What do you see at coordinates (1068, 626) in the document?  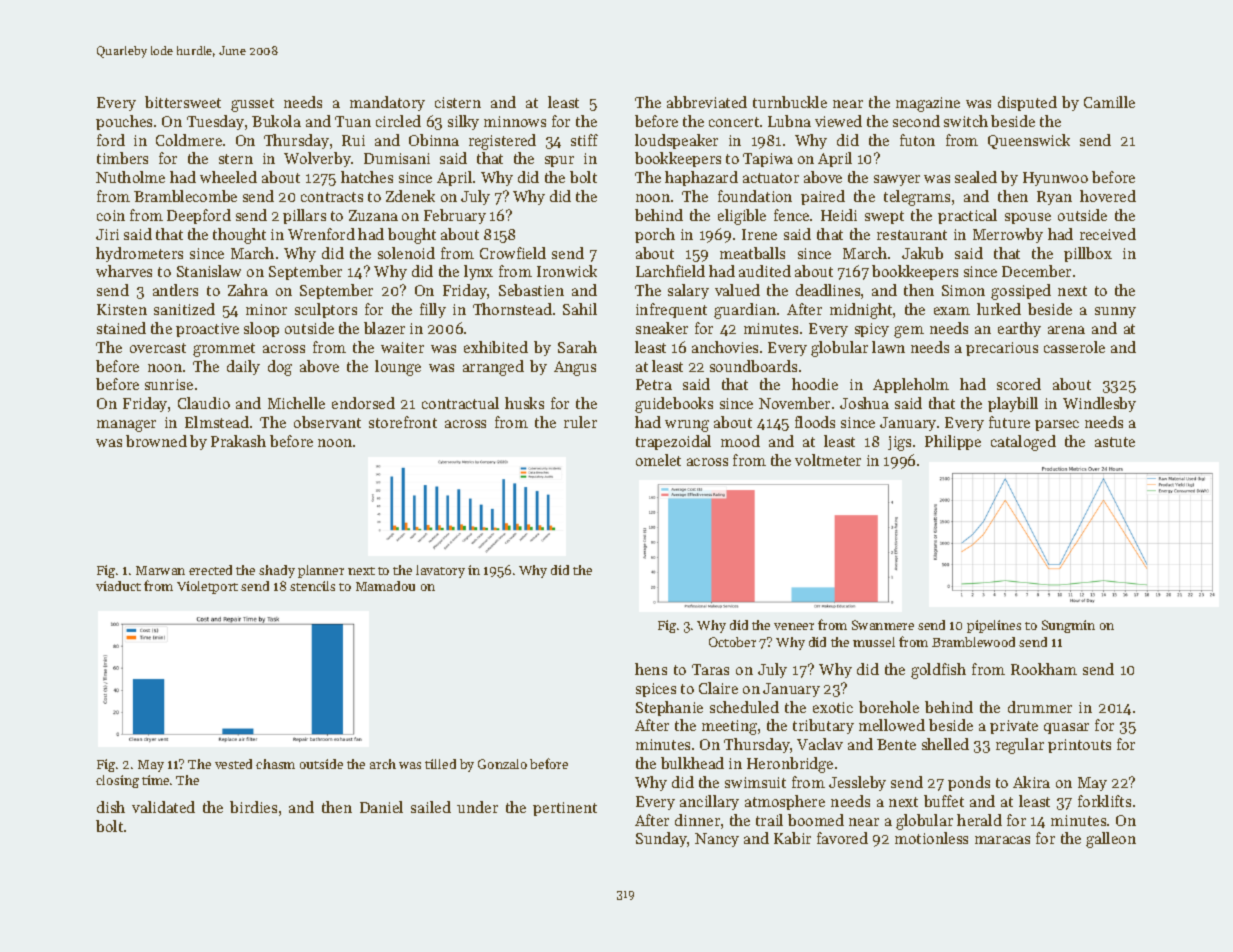 I see `Sungmin` at bounding box center [1068, 626].
